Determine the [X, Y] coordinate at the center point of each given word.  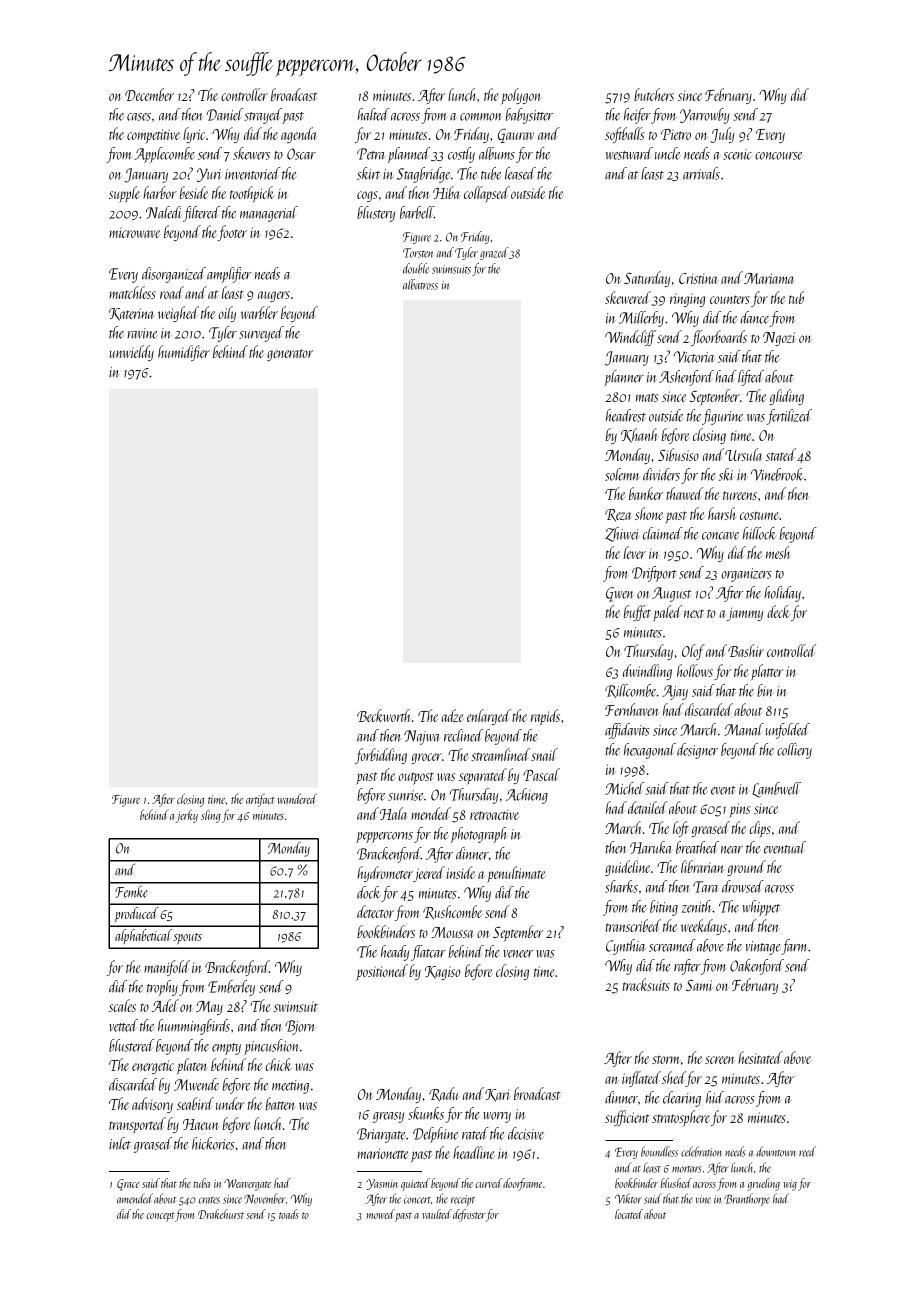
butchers [654, 94]
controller [244, 94]
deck [778, 611]
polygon [520, 96]
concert [417, 1200]
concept [160, 1217]
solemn [622, 474]
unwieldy [132, 353]
